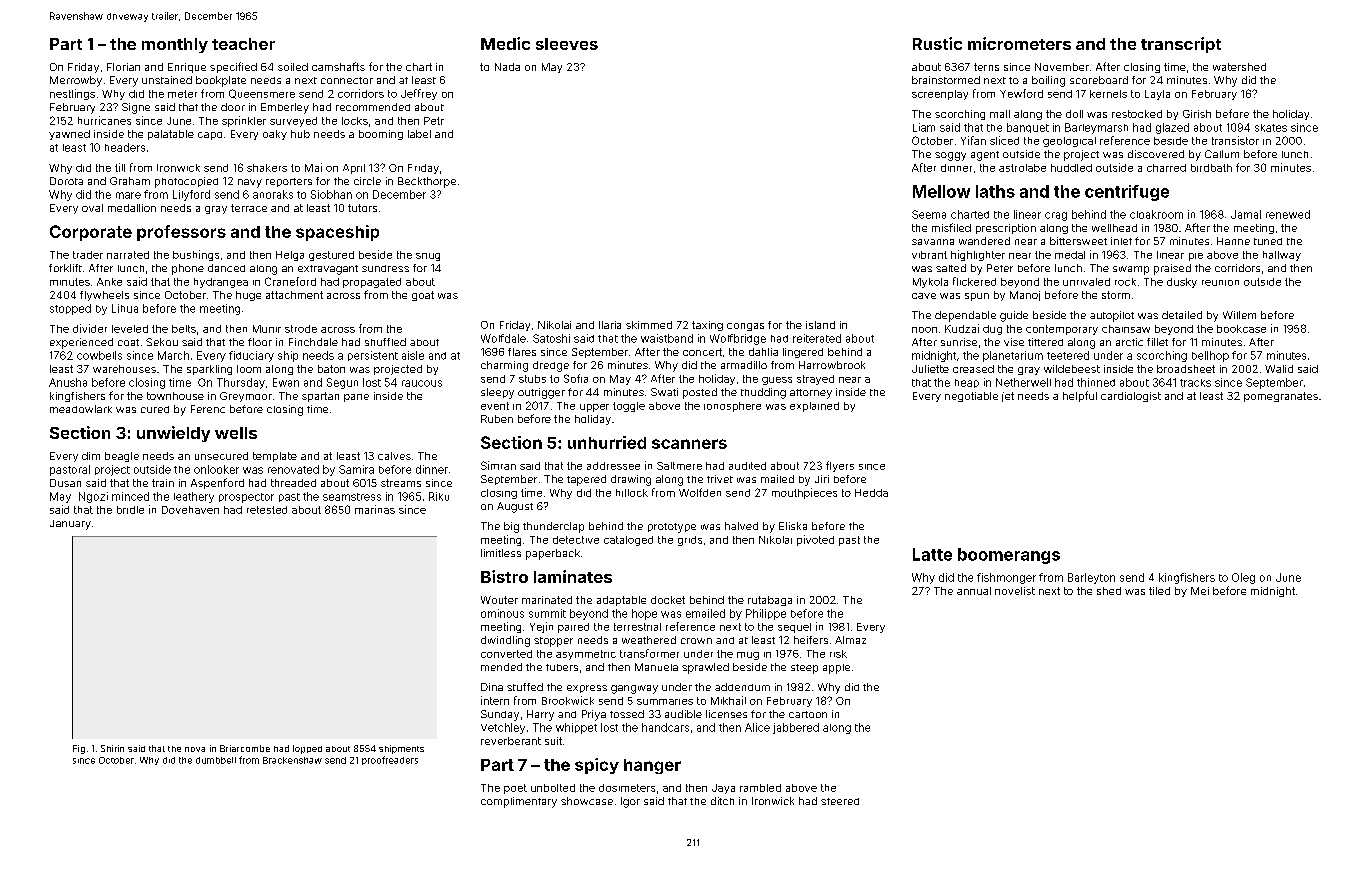 The height and width of the document is (887, 1372). What do you see at coordinates (331, 369) in the document?
I see `baton` at bounding box center [331, 369].
